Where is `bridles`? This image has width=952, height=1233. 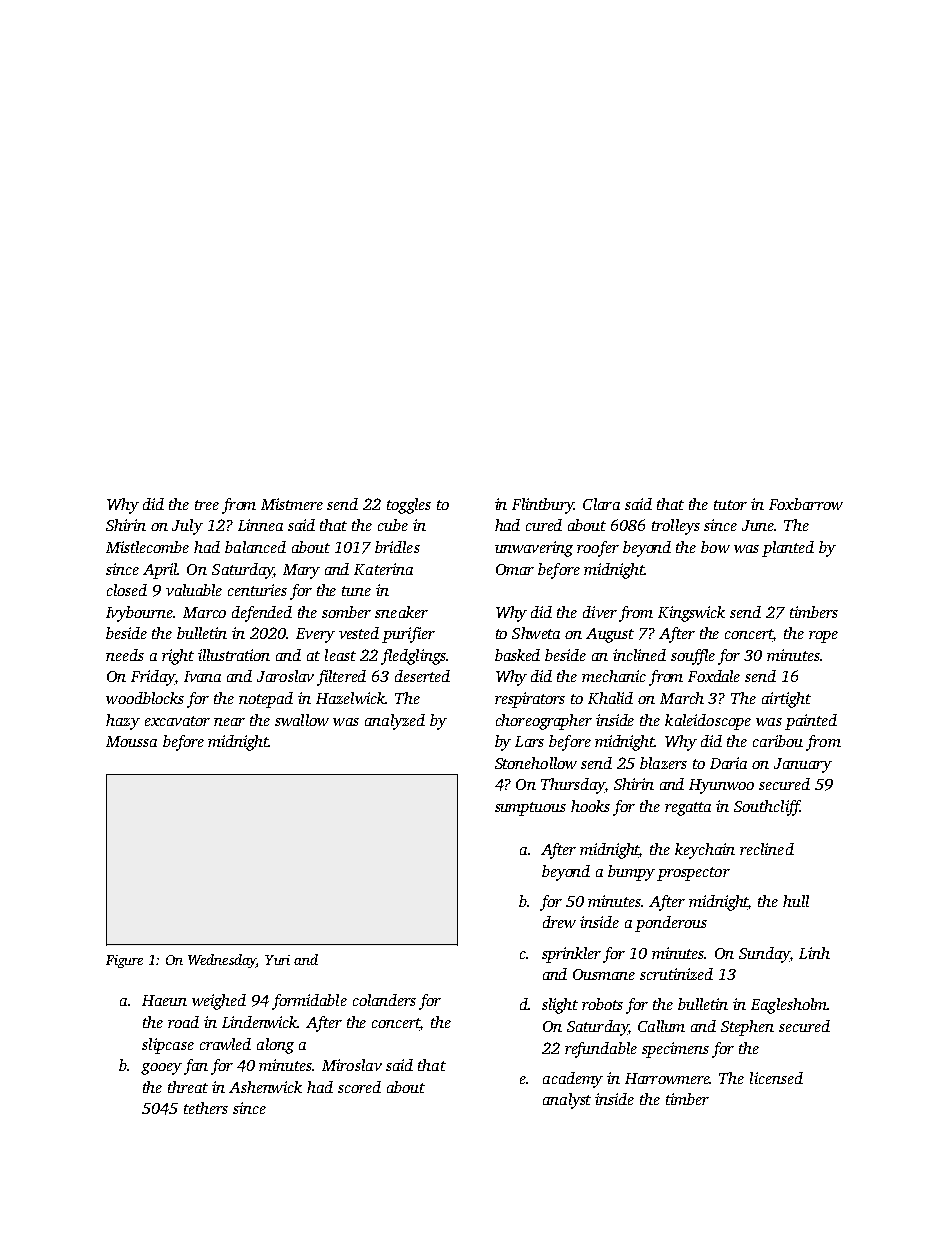 bridles is located at coordinates (397, 547).
